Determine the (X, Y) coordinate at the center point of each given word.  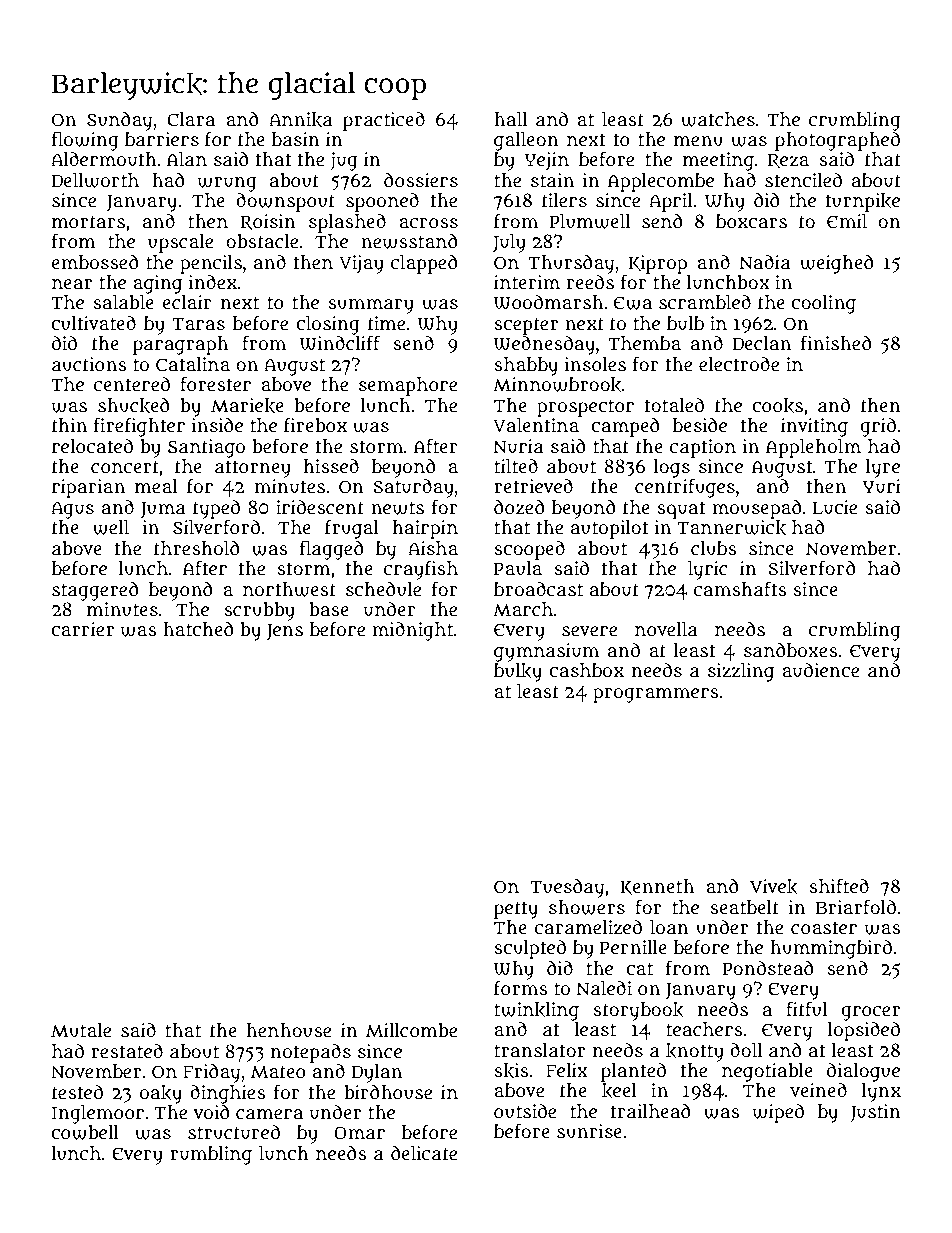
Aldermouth (104, 159)
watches (718, 119)
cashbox (586, 670)
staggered (95, 591)
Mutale (81, 1030)
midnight (412, 631)
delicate (424, 1153)
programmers (656, 695)
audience (820, 670)
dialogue (863, 1072)
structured (234, 1132)
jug (344, 161)
